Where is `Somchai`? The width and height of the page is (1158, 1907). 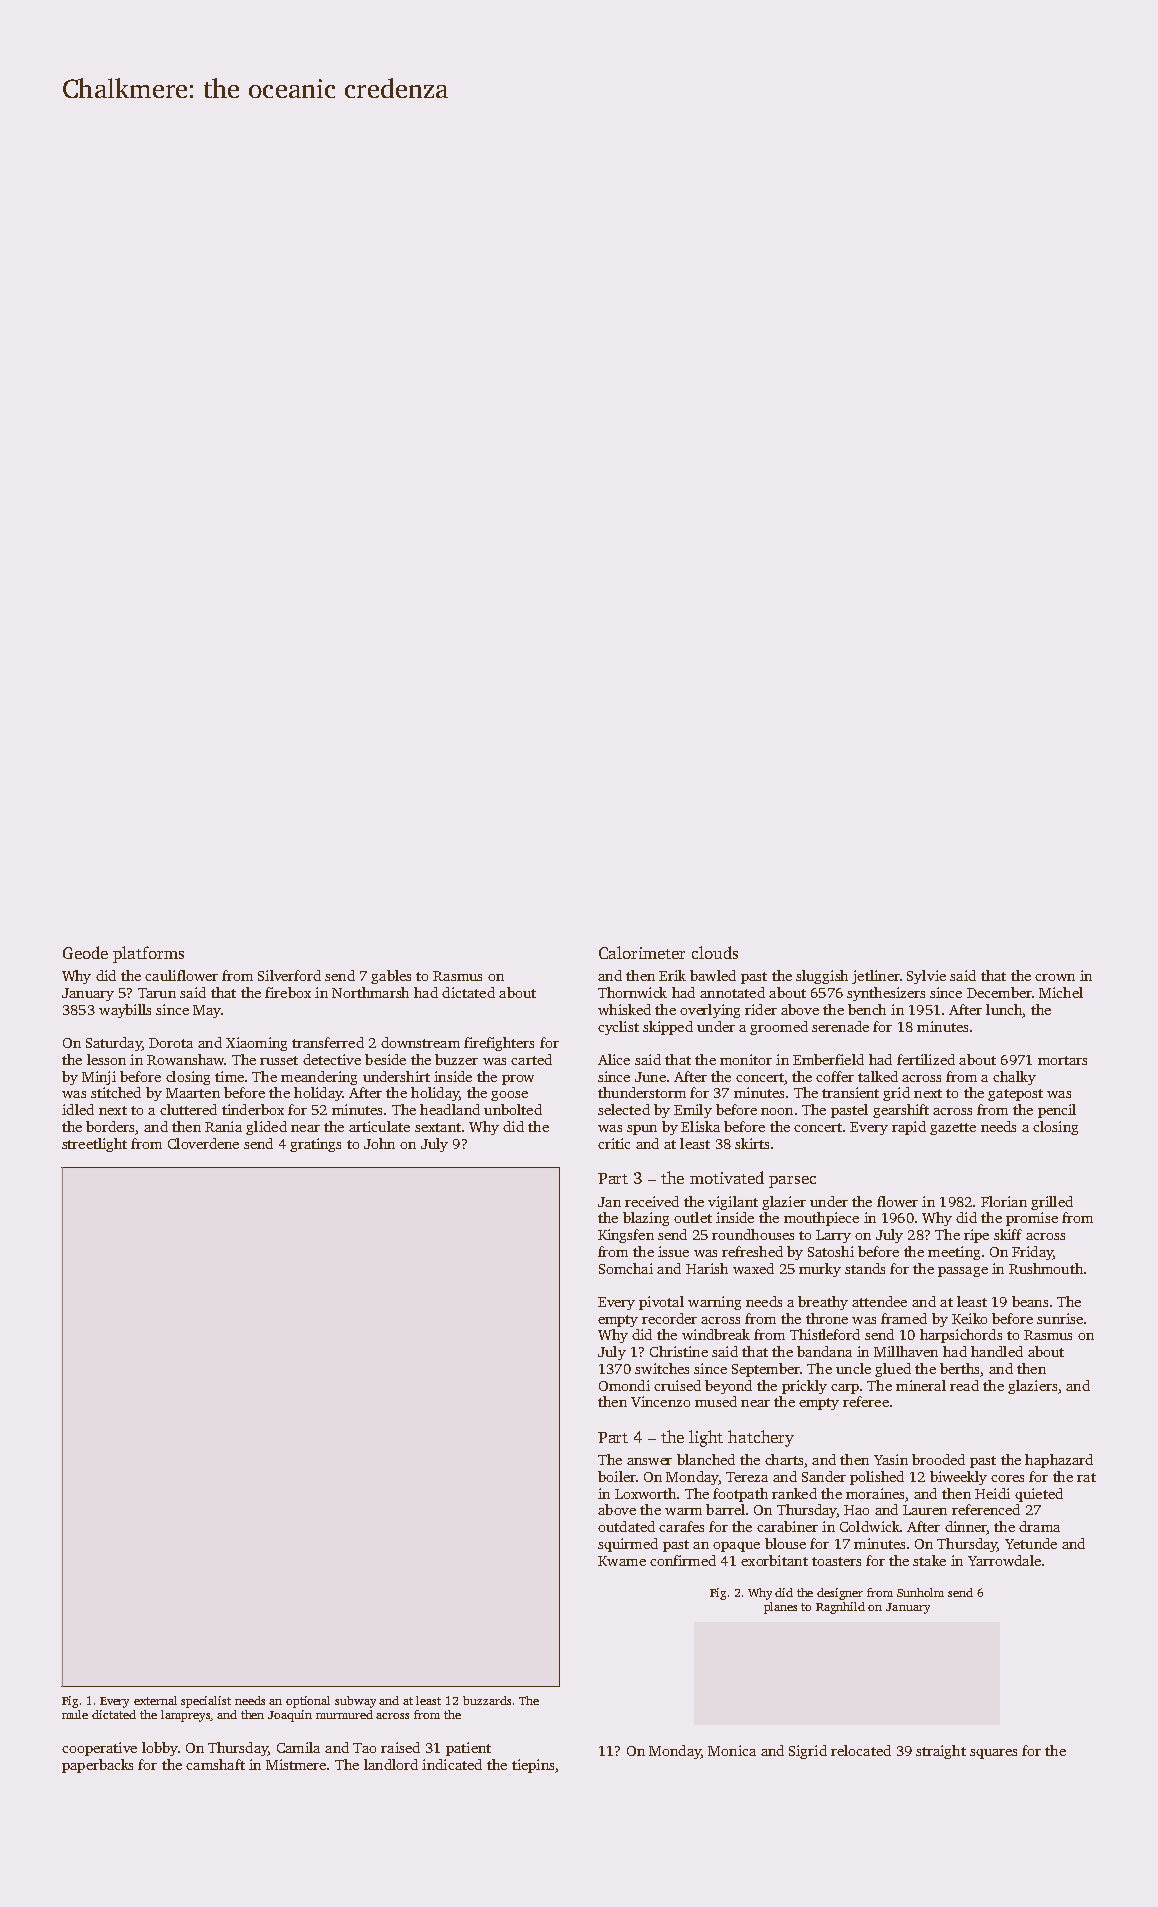 Somchai is located at coordinates (626, 1268).
